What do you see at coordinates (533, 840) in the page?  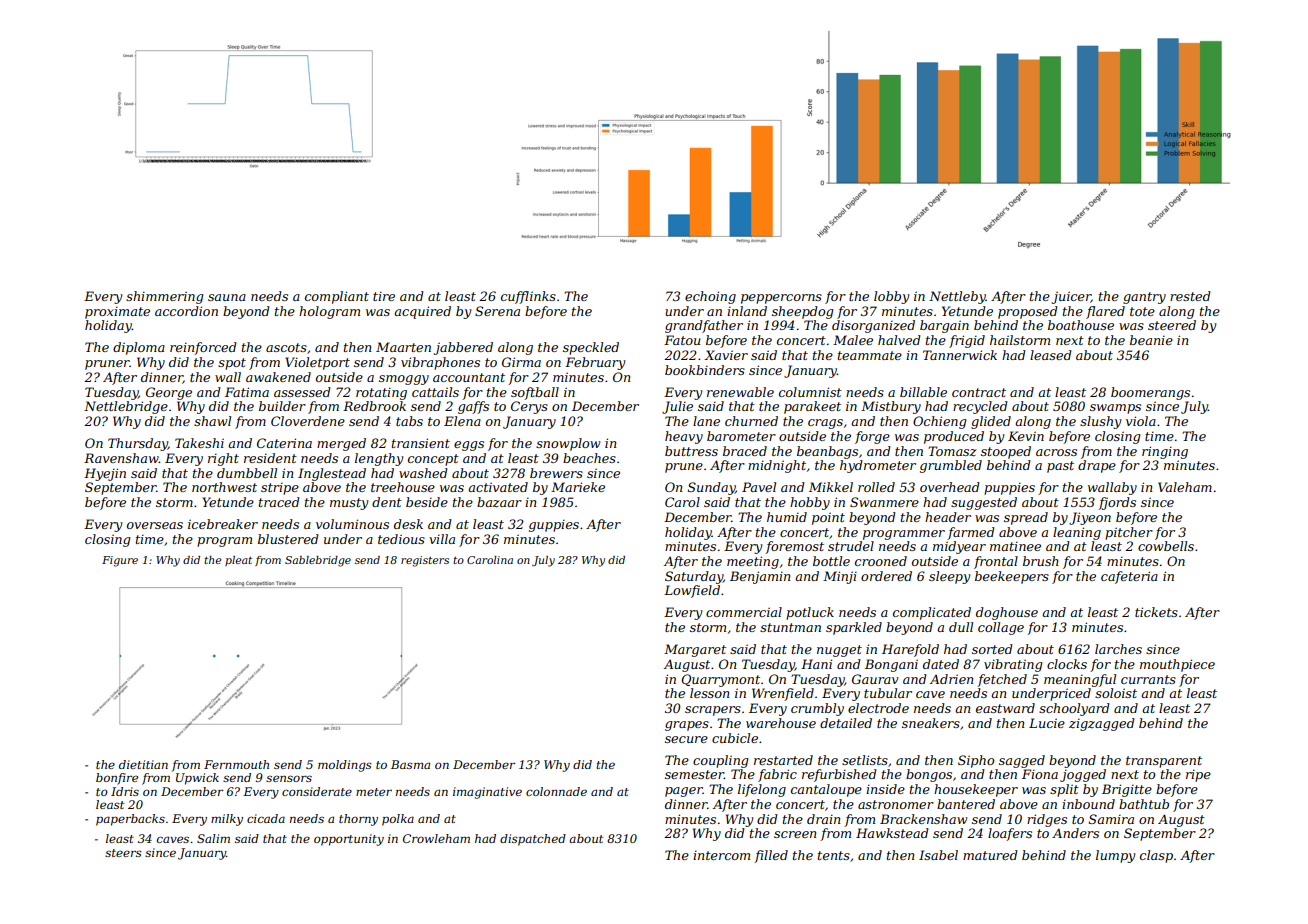 I see `dispatched` at bounding box center [533, 840].
